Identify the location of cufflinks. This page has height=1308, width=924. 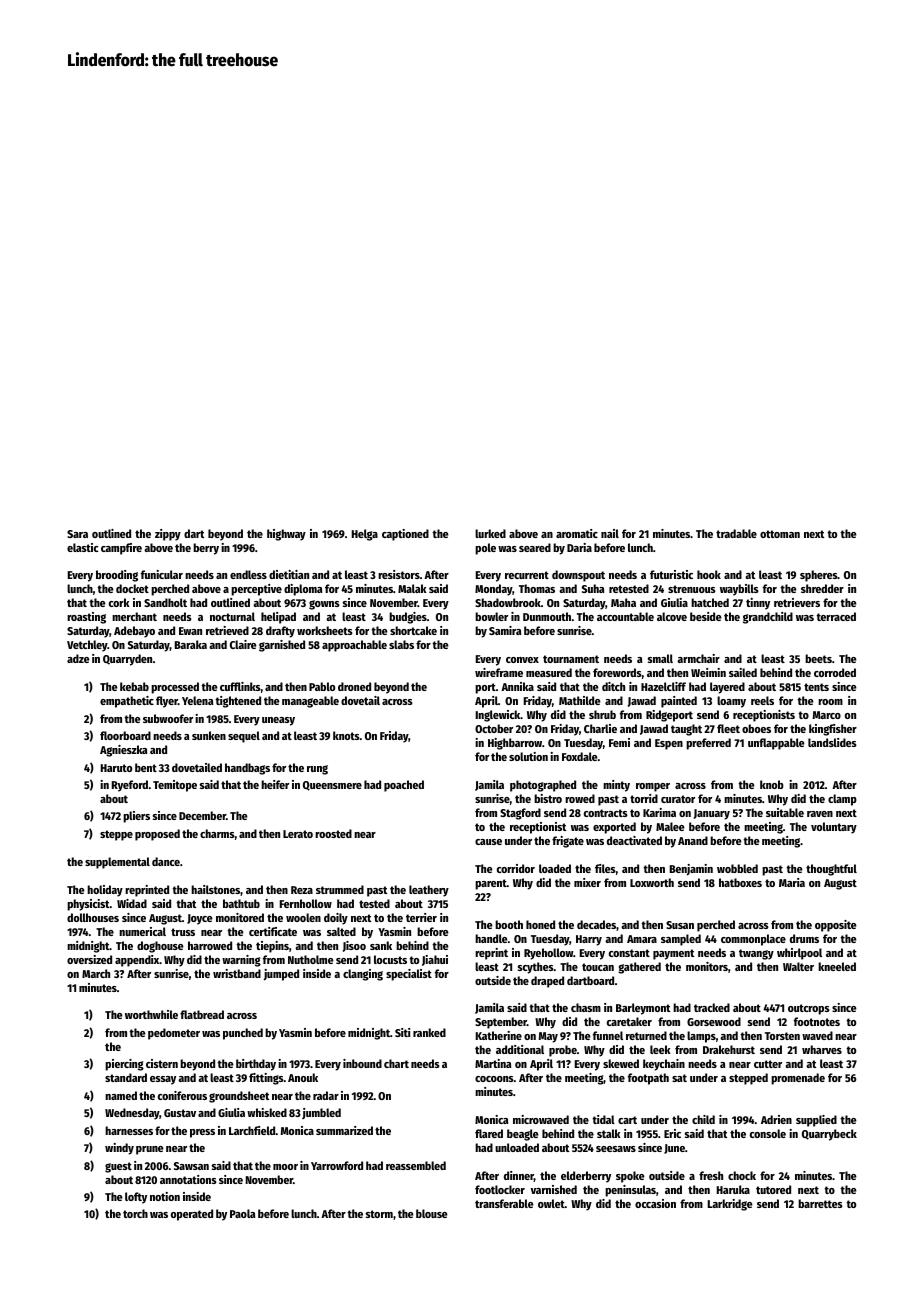
(240, 686).
